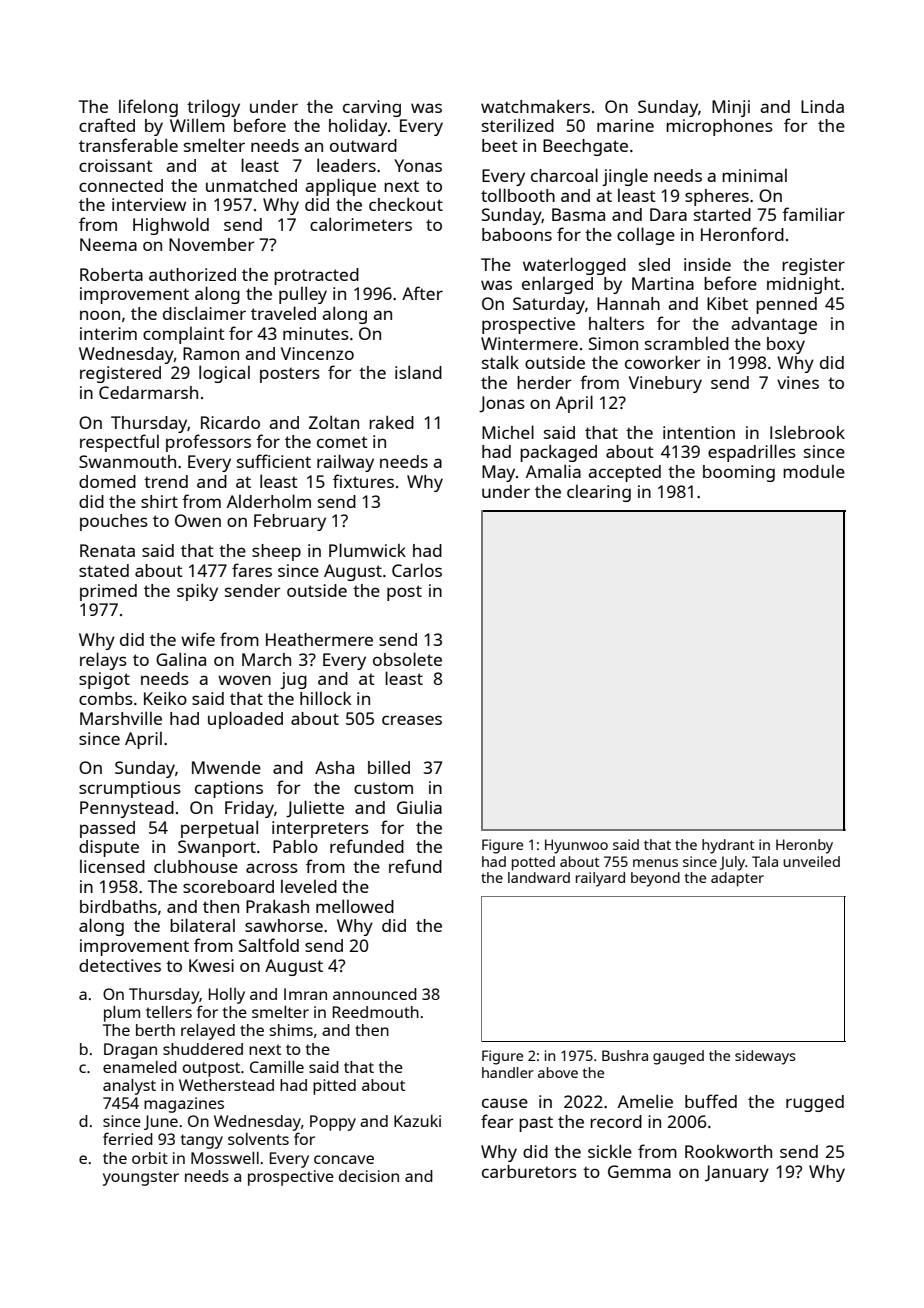  What do you see at coordinates (418, 372) in the page?
I see `island` at bounding box center [418, 372].
